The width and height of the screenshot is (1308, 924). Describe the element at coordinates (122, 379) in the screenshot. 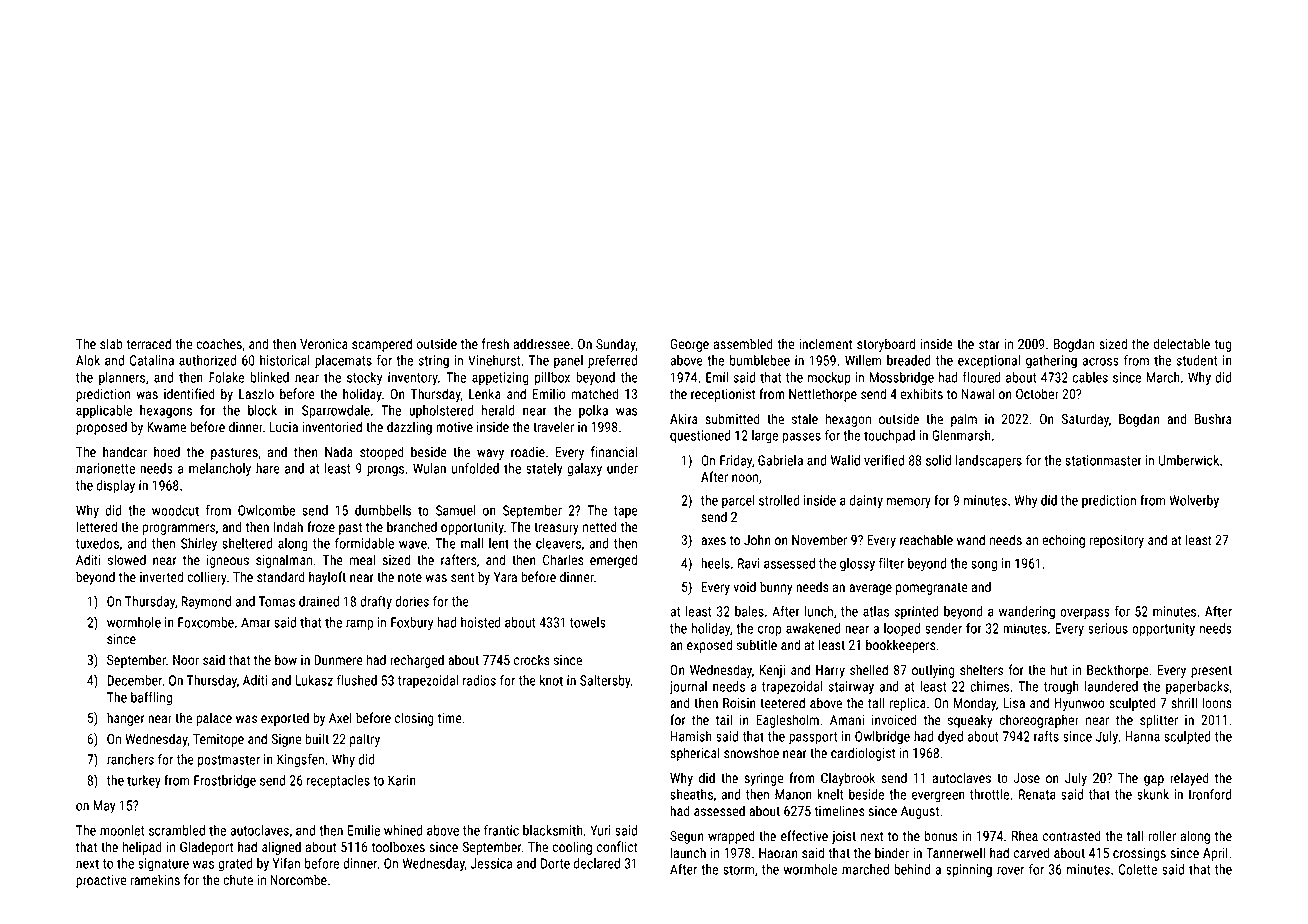

I see `planners` at that location.
